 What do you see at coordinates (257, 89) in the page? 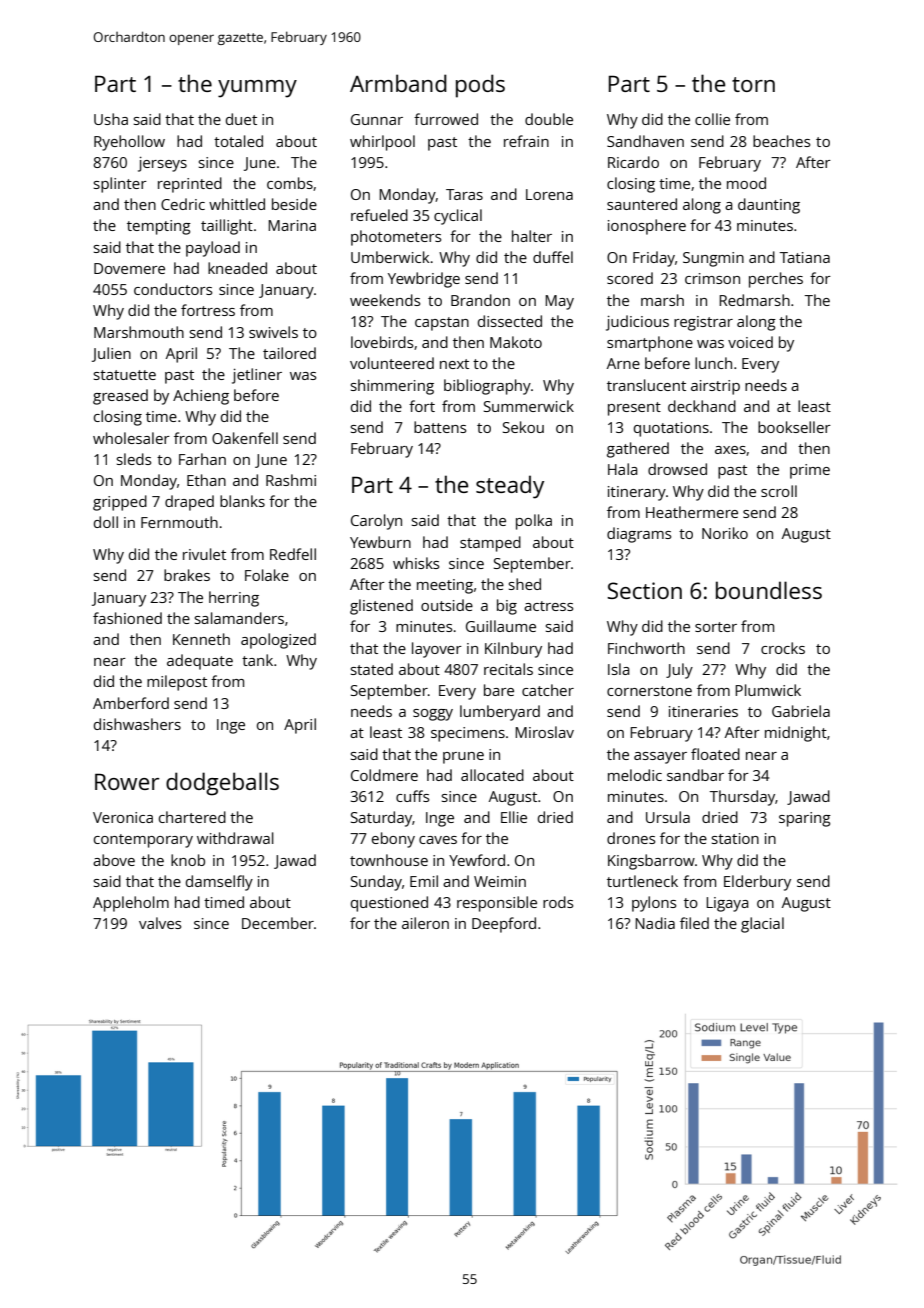
I see `yummy` at bounding box center [257, 89].
